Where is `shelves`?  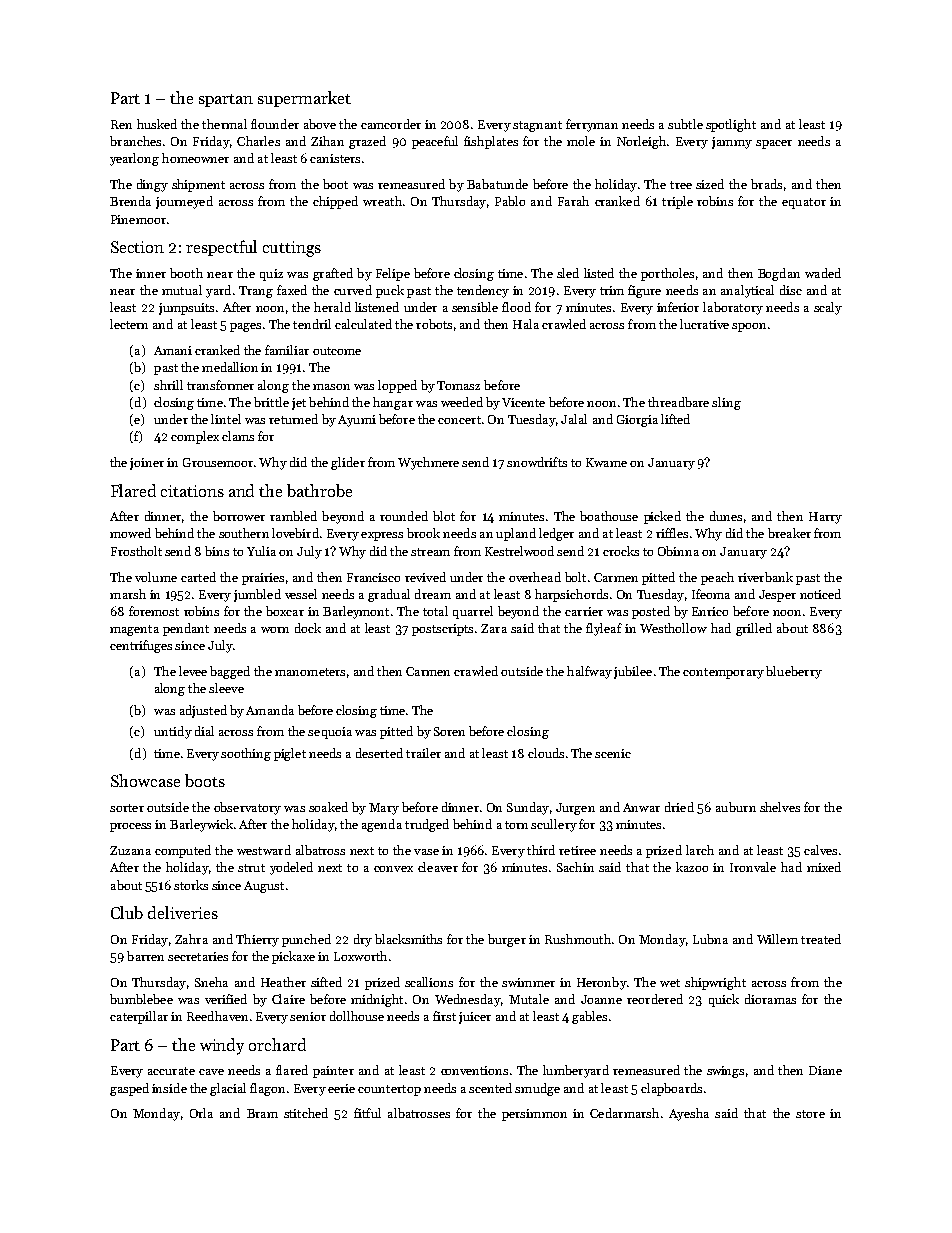
shelves is located at coordinates (780, 807).
